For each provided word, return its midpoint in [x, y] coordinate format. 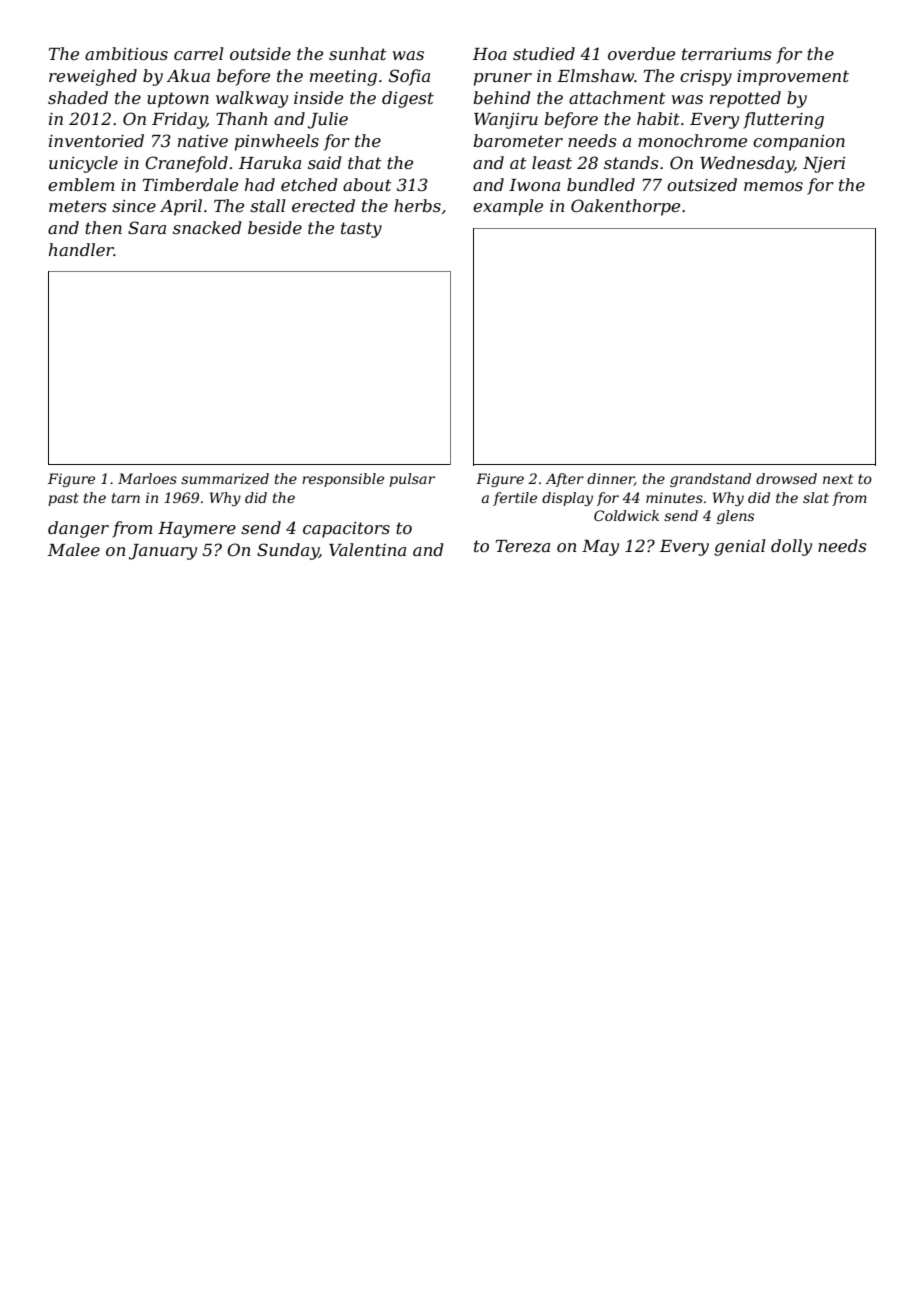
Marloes [147, 478]
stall [267, 205]
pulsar [412, 480]
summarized [225, 479]
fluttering [783, 120]
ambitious [126, 53]
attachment [617, 97]
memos [773, 186]
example [508, 207]
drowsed [786, 478]
